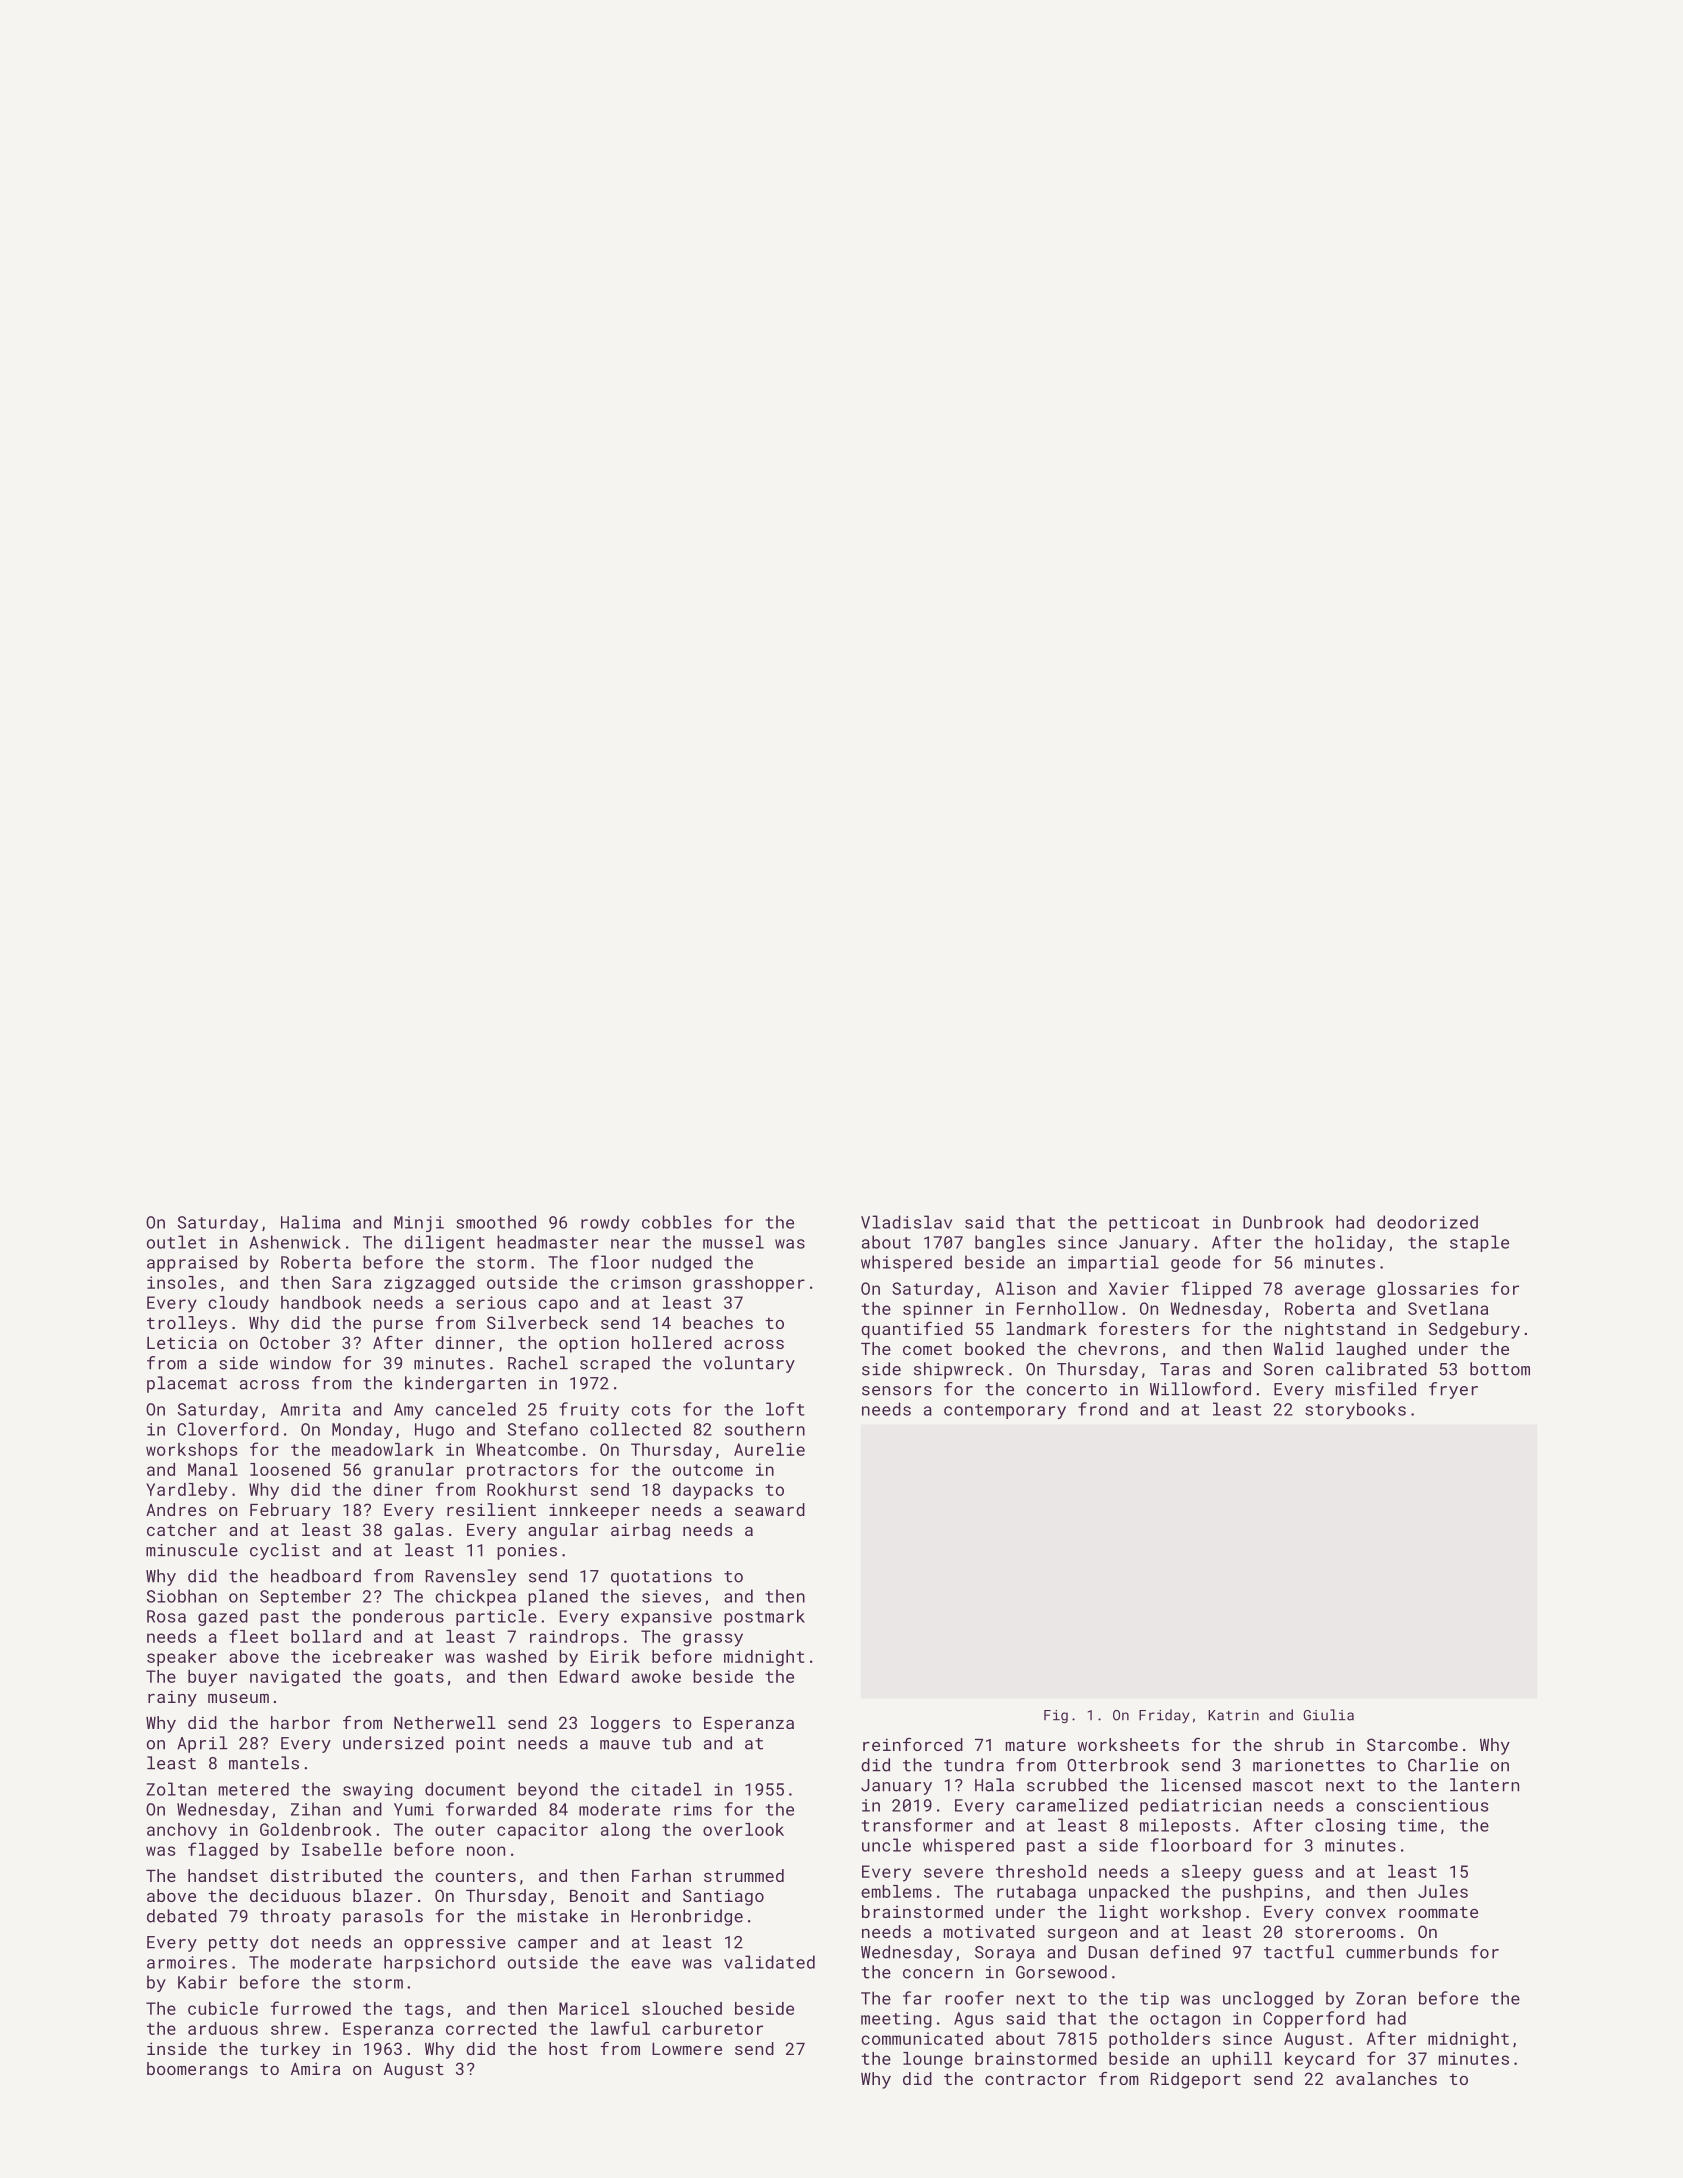 The image size is (1683, 2178). What do you see at coordinates (383, 1895) in the document?
I see `blazer` at bounding box center [383, 1895].
